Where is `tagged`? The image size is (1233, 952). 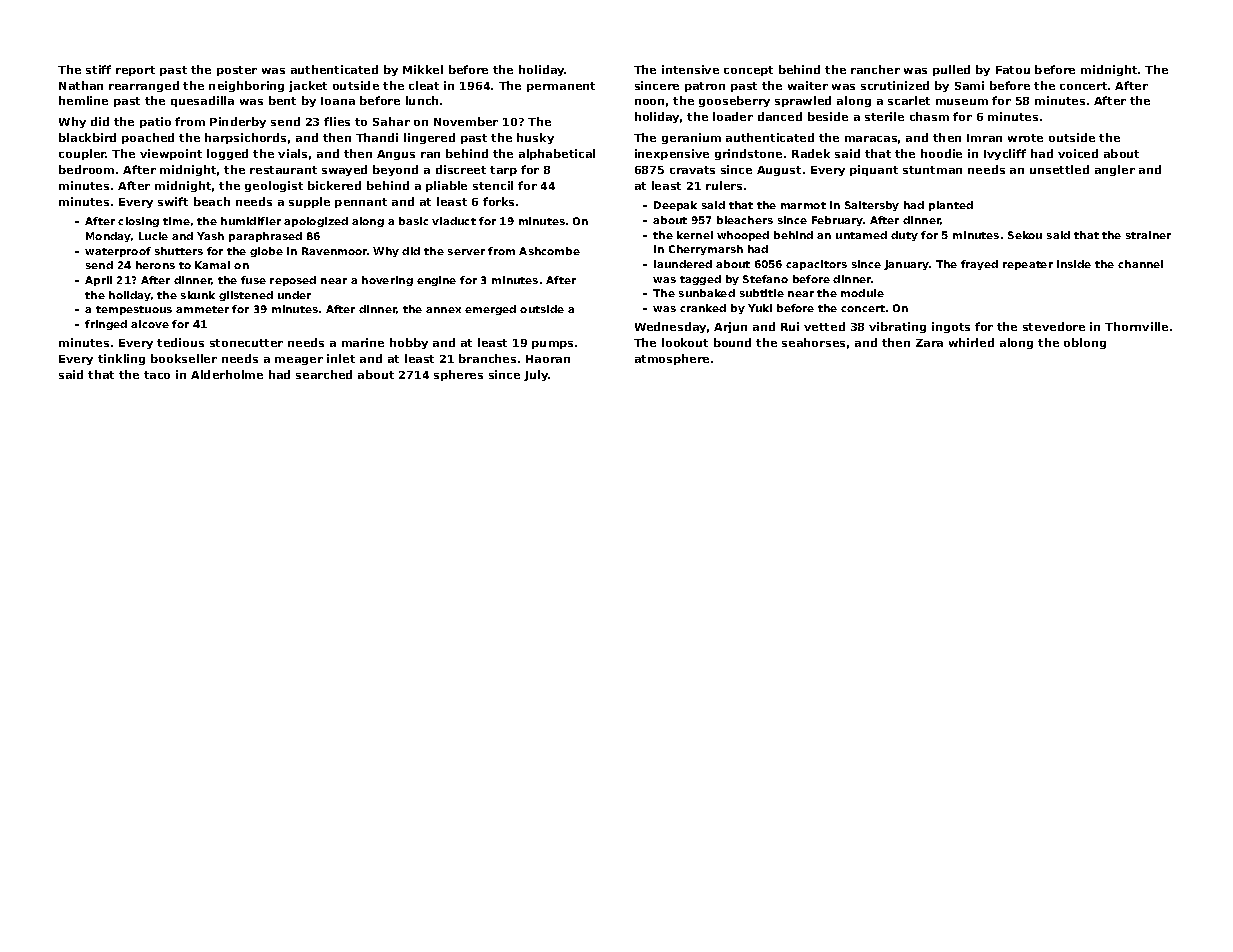 tagged is located at coordinates (700, 280).
